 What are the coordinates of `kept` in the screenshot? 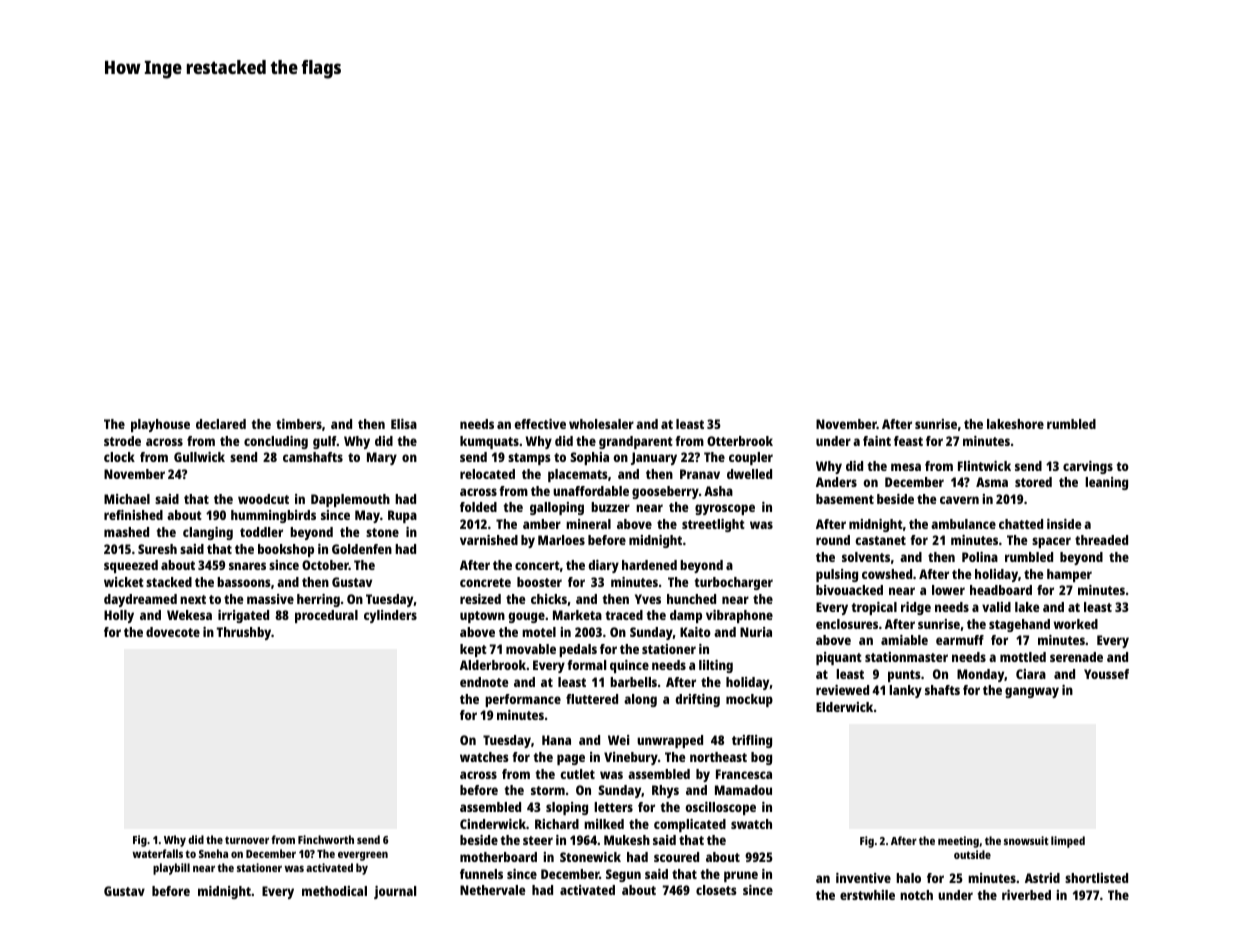 It's located at (473, 650).
